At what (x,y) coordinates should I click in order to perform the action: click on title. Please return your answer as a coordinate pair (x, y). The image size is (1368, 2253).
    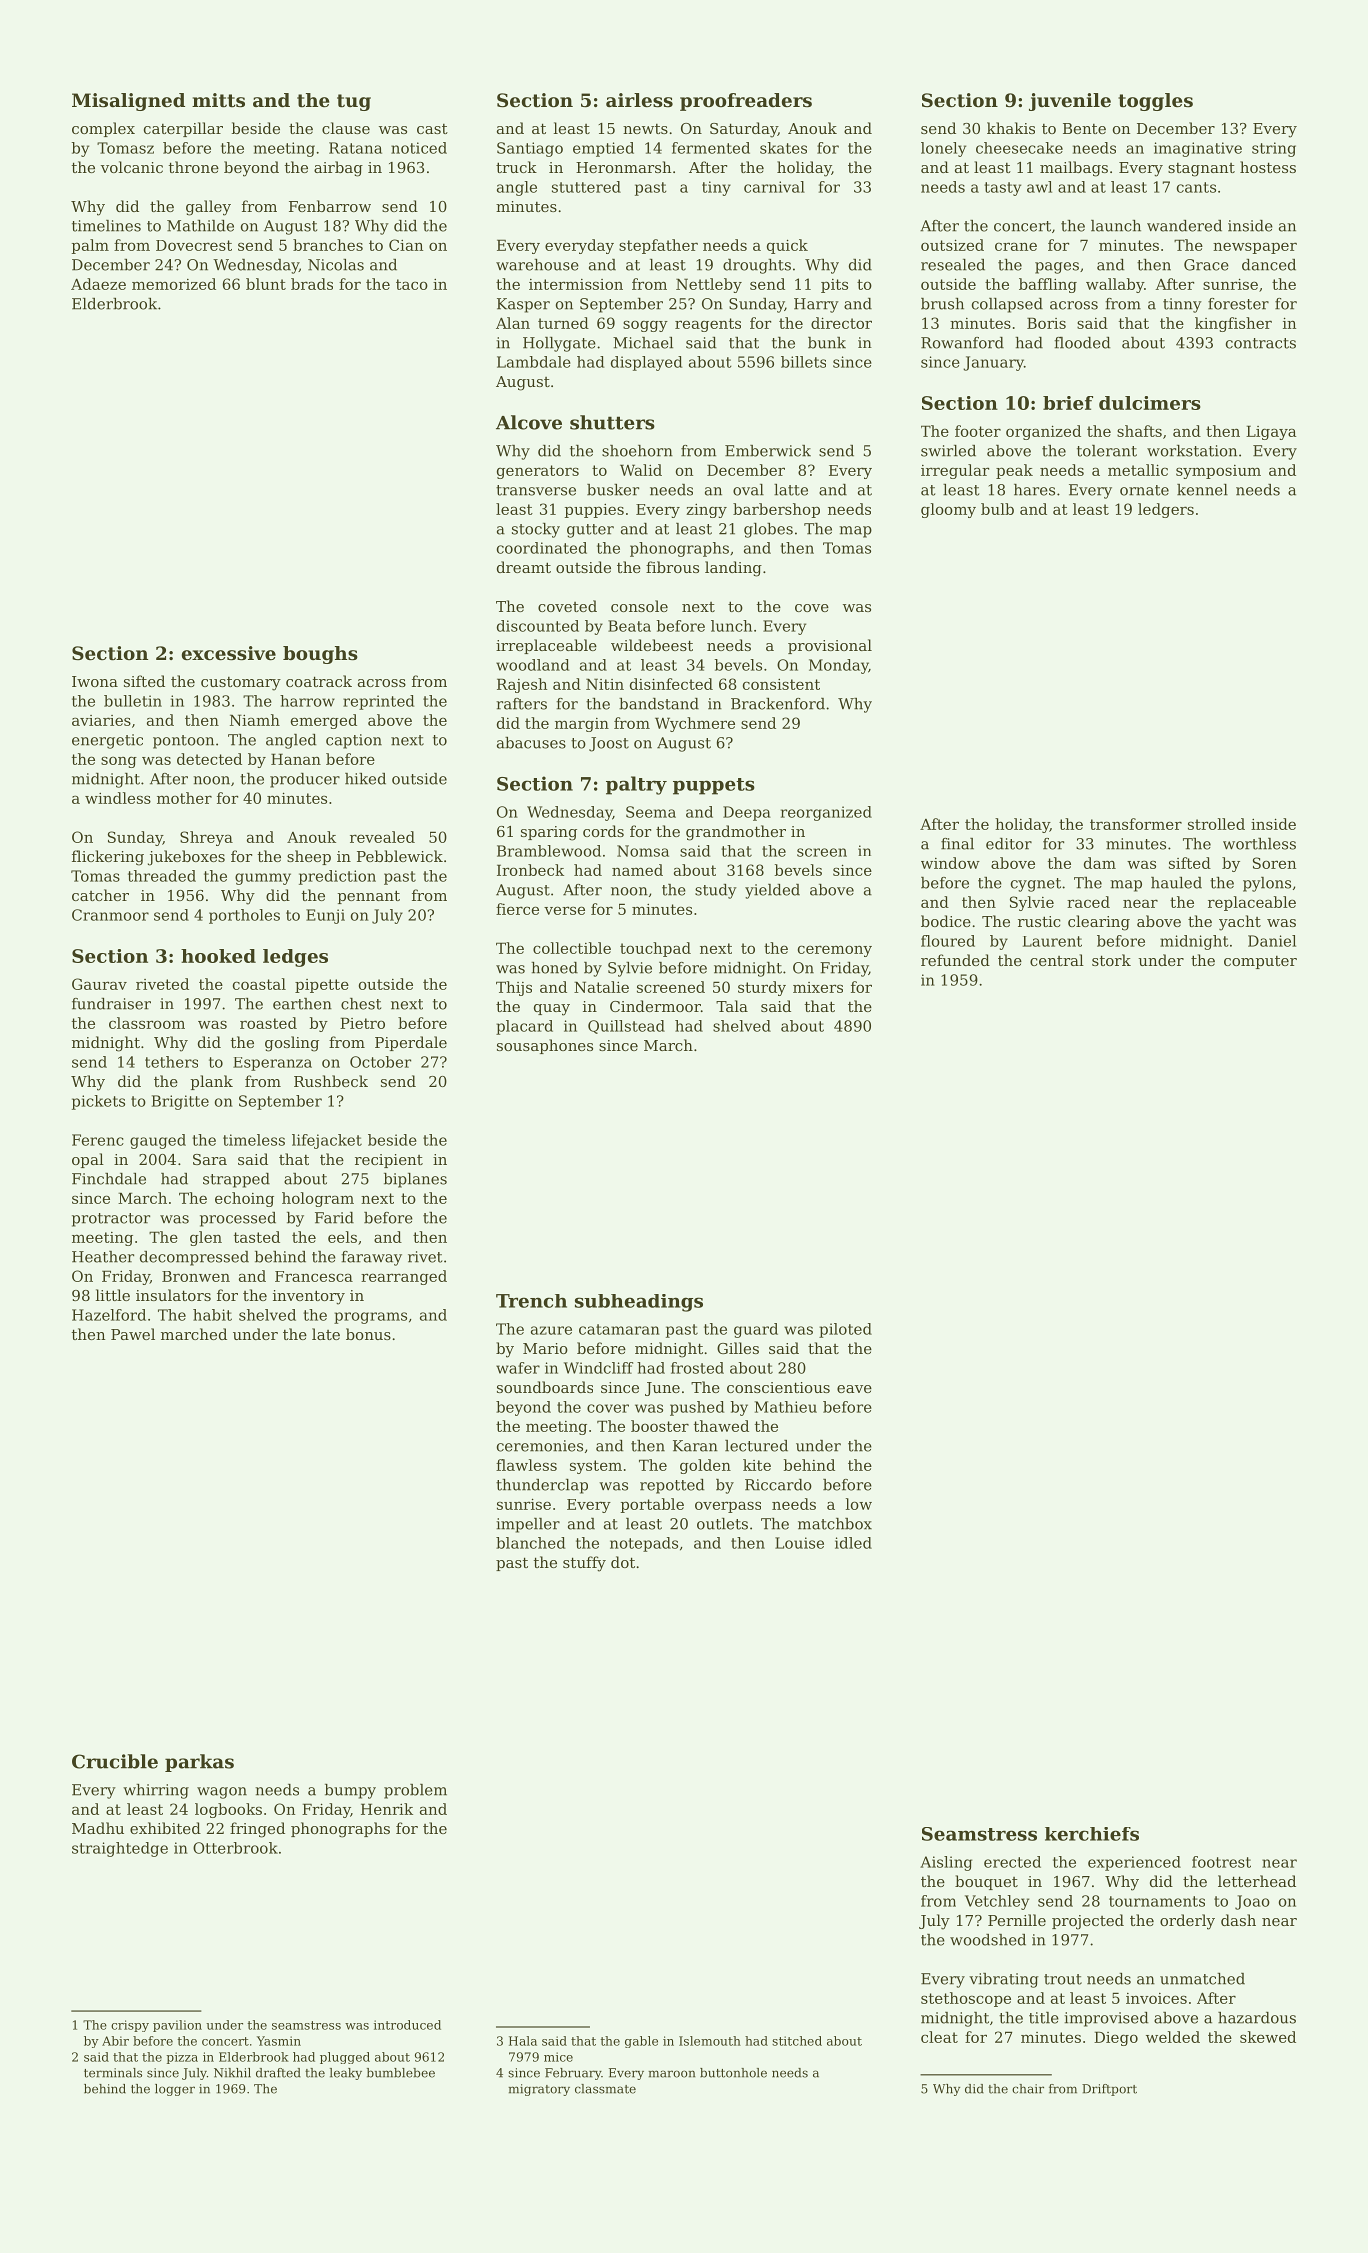
    Looking at the image, I should click on (1044, 2018).
